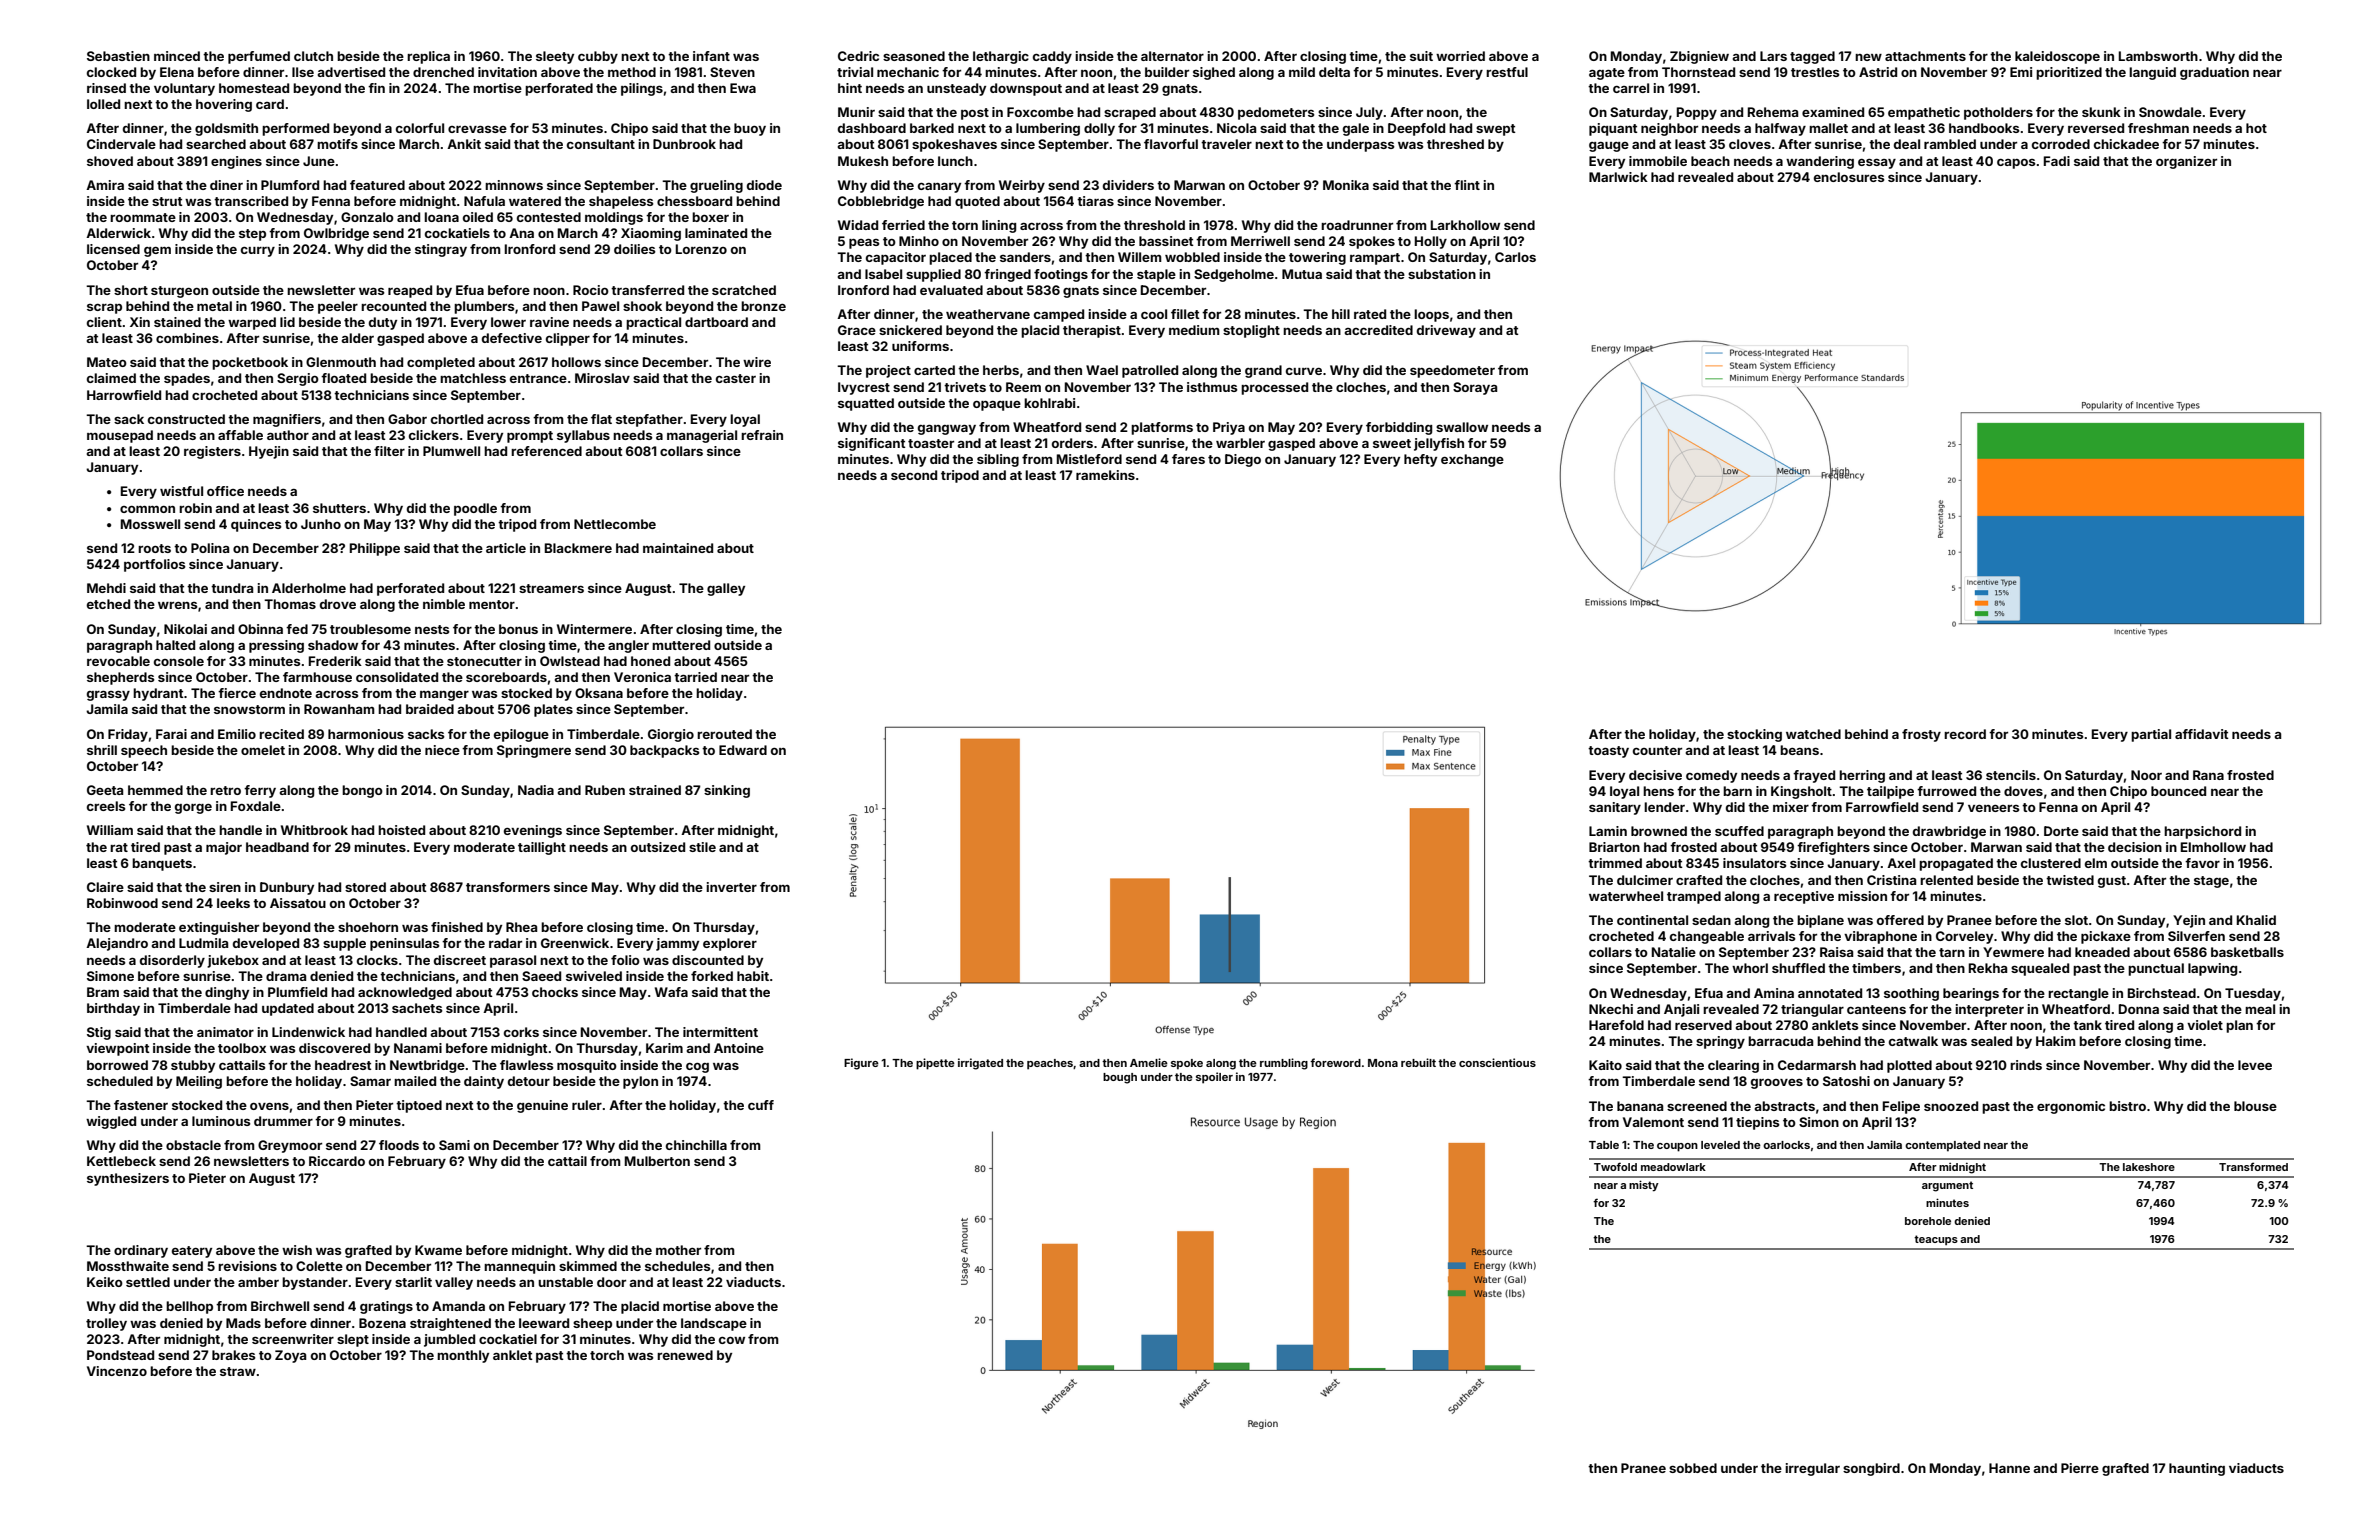 This screenshot has height=1540, width=2380. What do you see at coordinates (107, 362) in the screenshot?
I see `Mateo` at bounding box center [107, 362].
